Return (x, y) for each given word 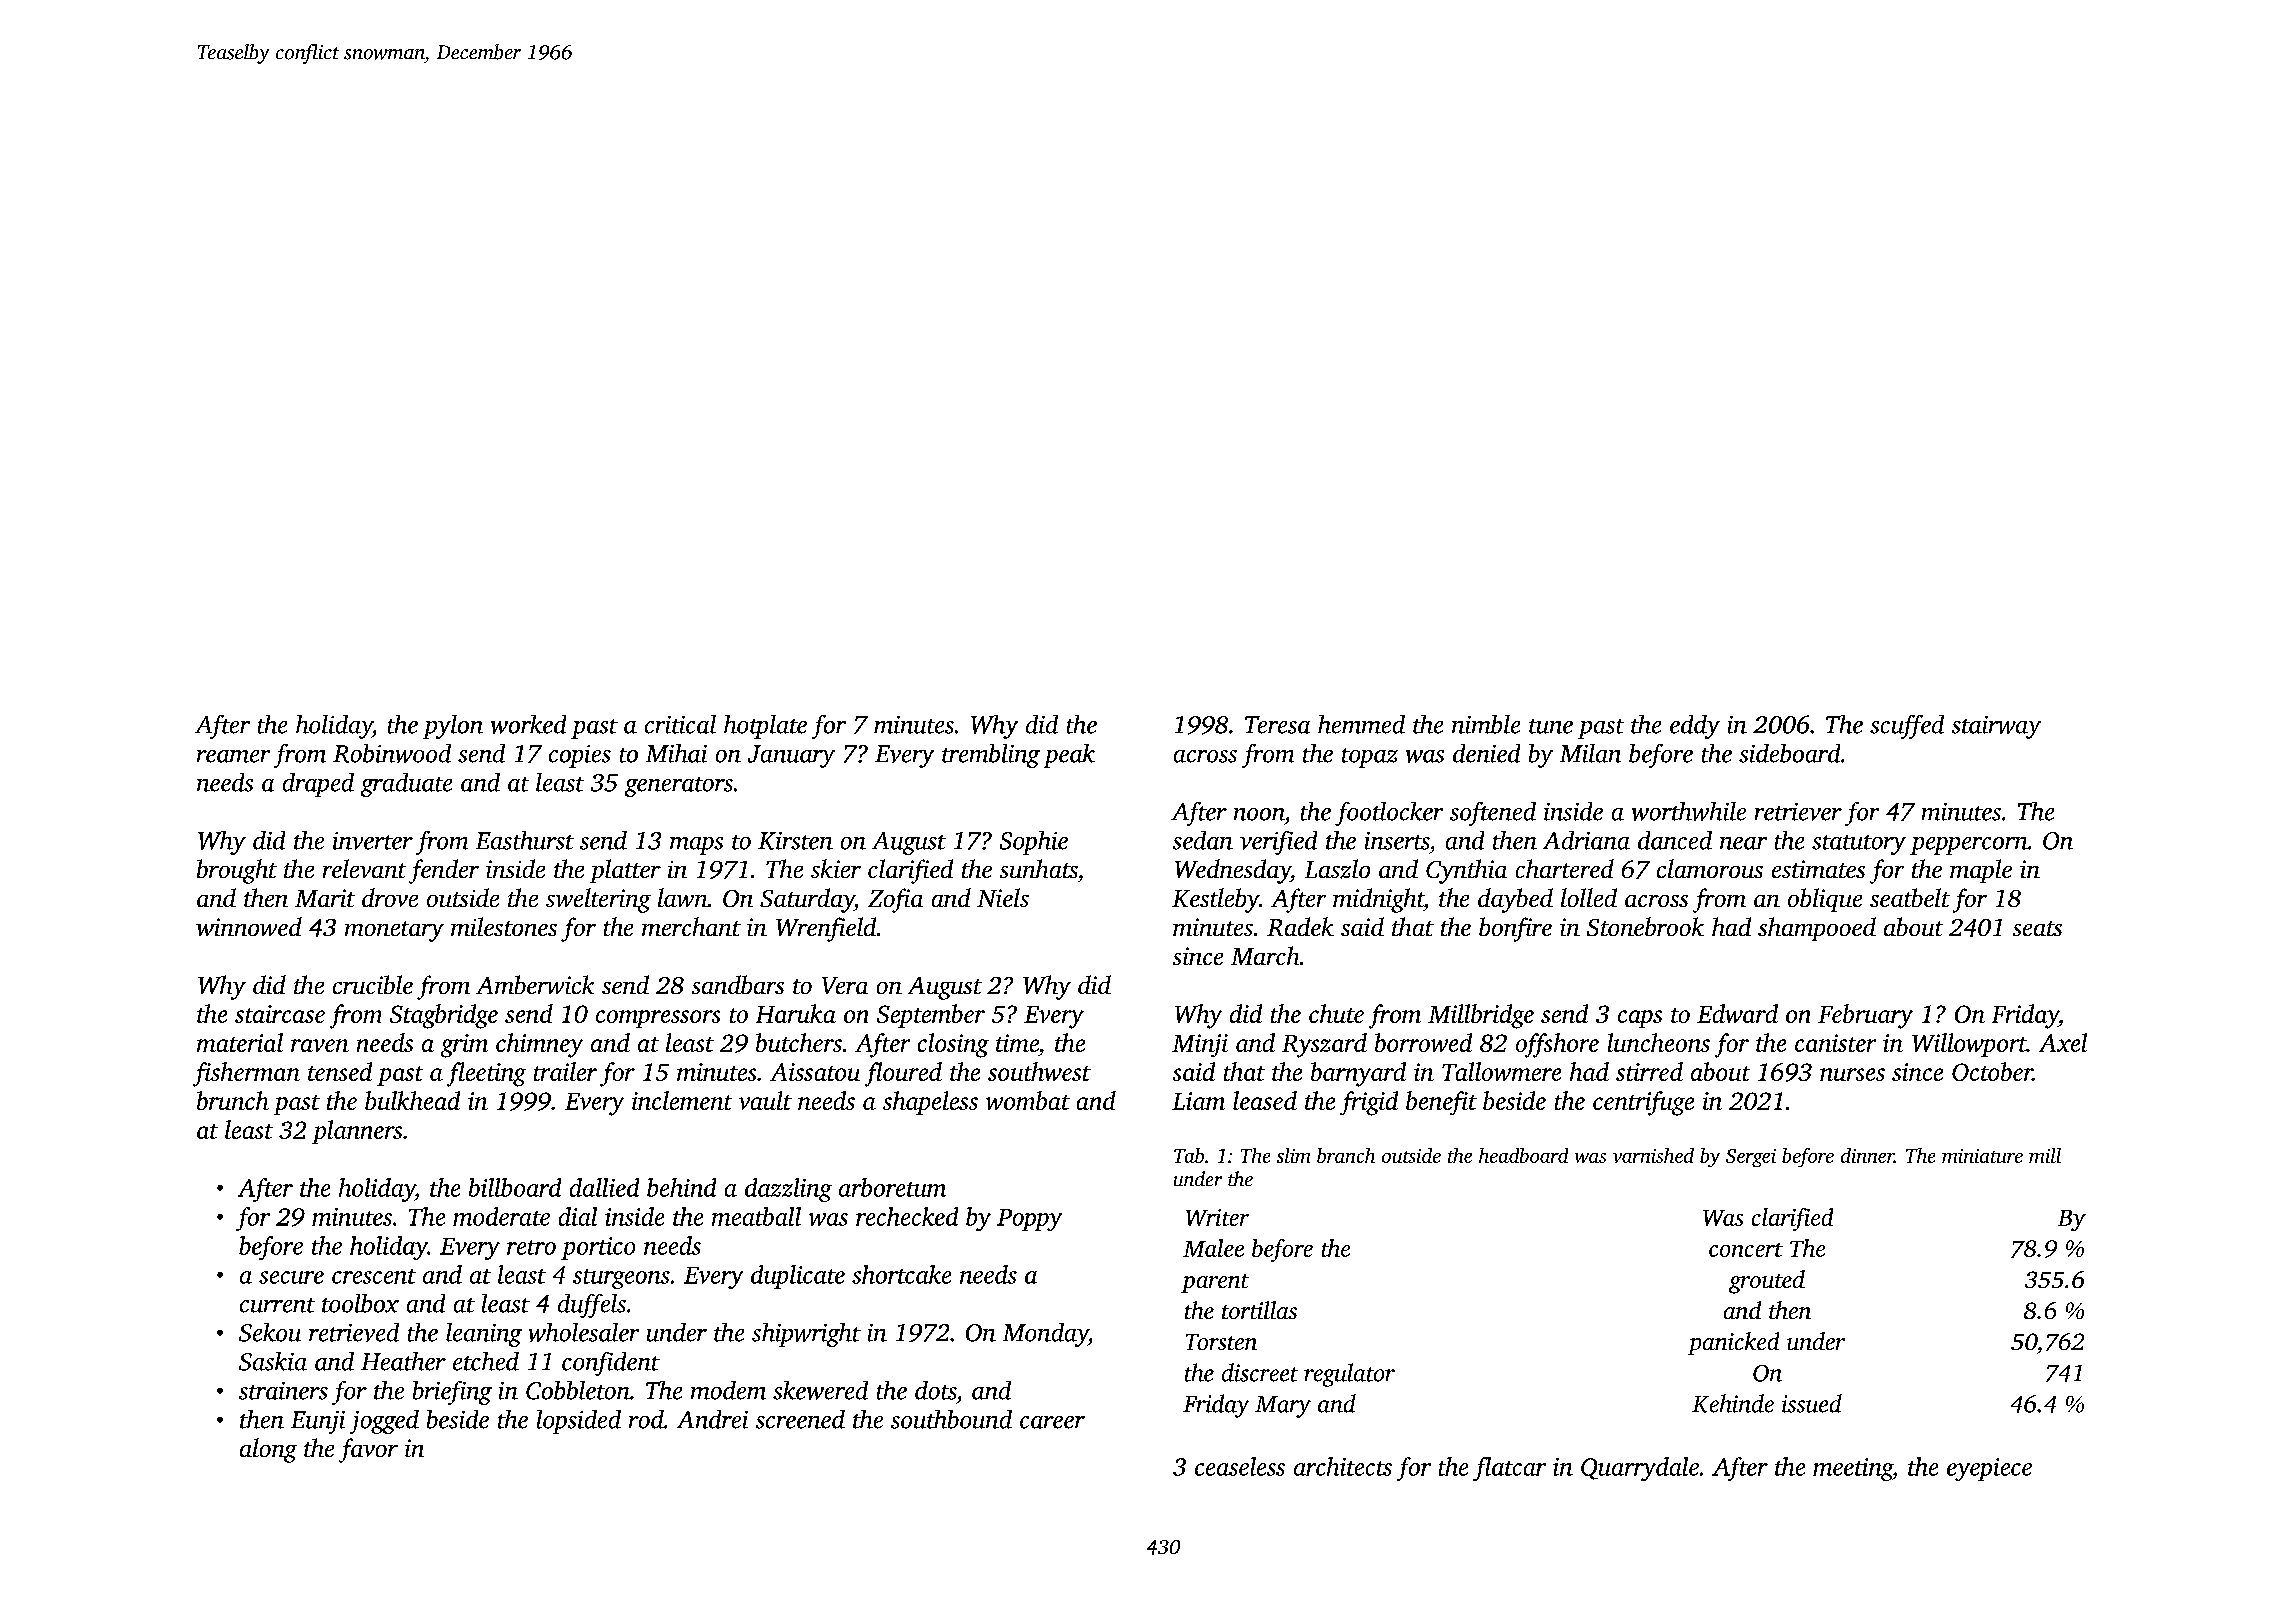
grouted (1767, 1282)
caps (1640, 1019)
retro (531, 1247)
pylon (453, 727)
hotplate (765, 727)
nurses (1852, 1074)
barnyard (1358, 1074)
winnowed (249, 926)
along (268, 1450)
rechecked (907, 1216)
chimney (539, 1045)
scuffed (1907, 727)
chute (1336, 1013)
